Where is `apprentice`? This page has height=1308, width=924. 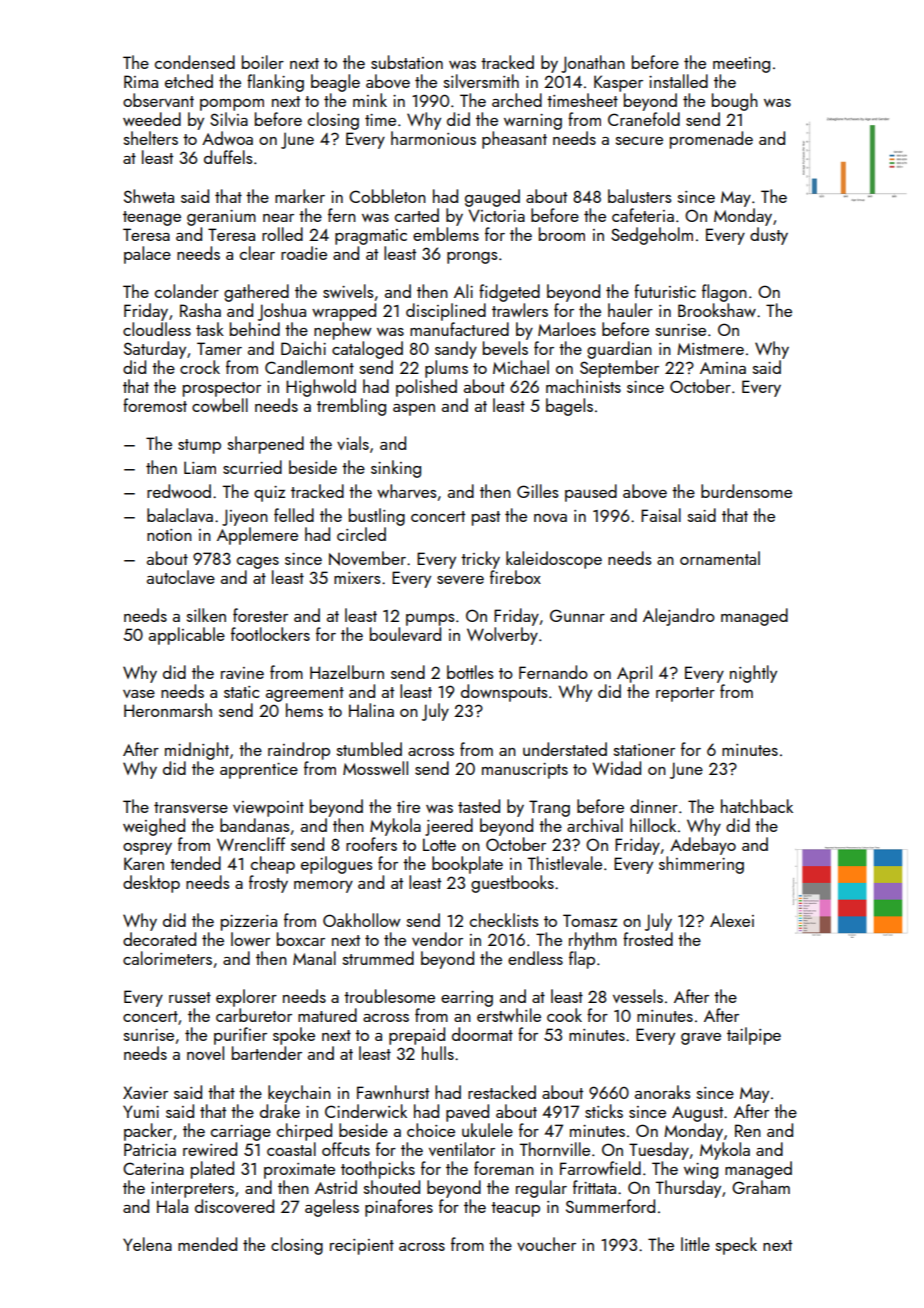
apprentice is located at coordinates (259, 771).
